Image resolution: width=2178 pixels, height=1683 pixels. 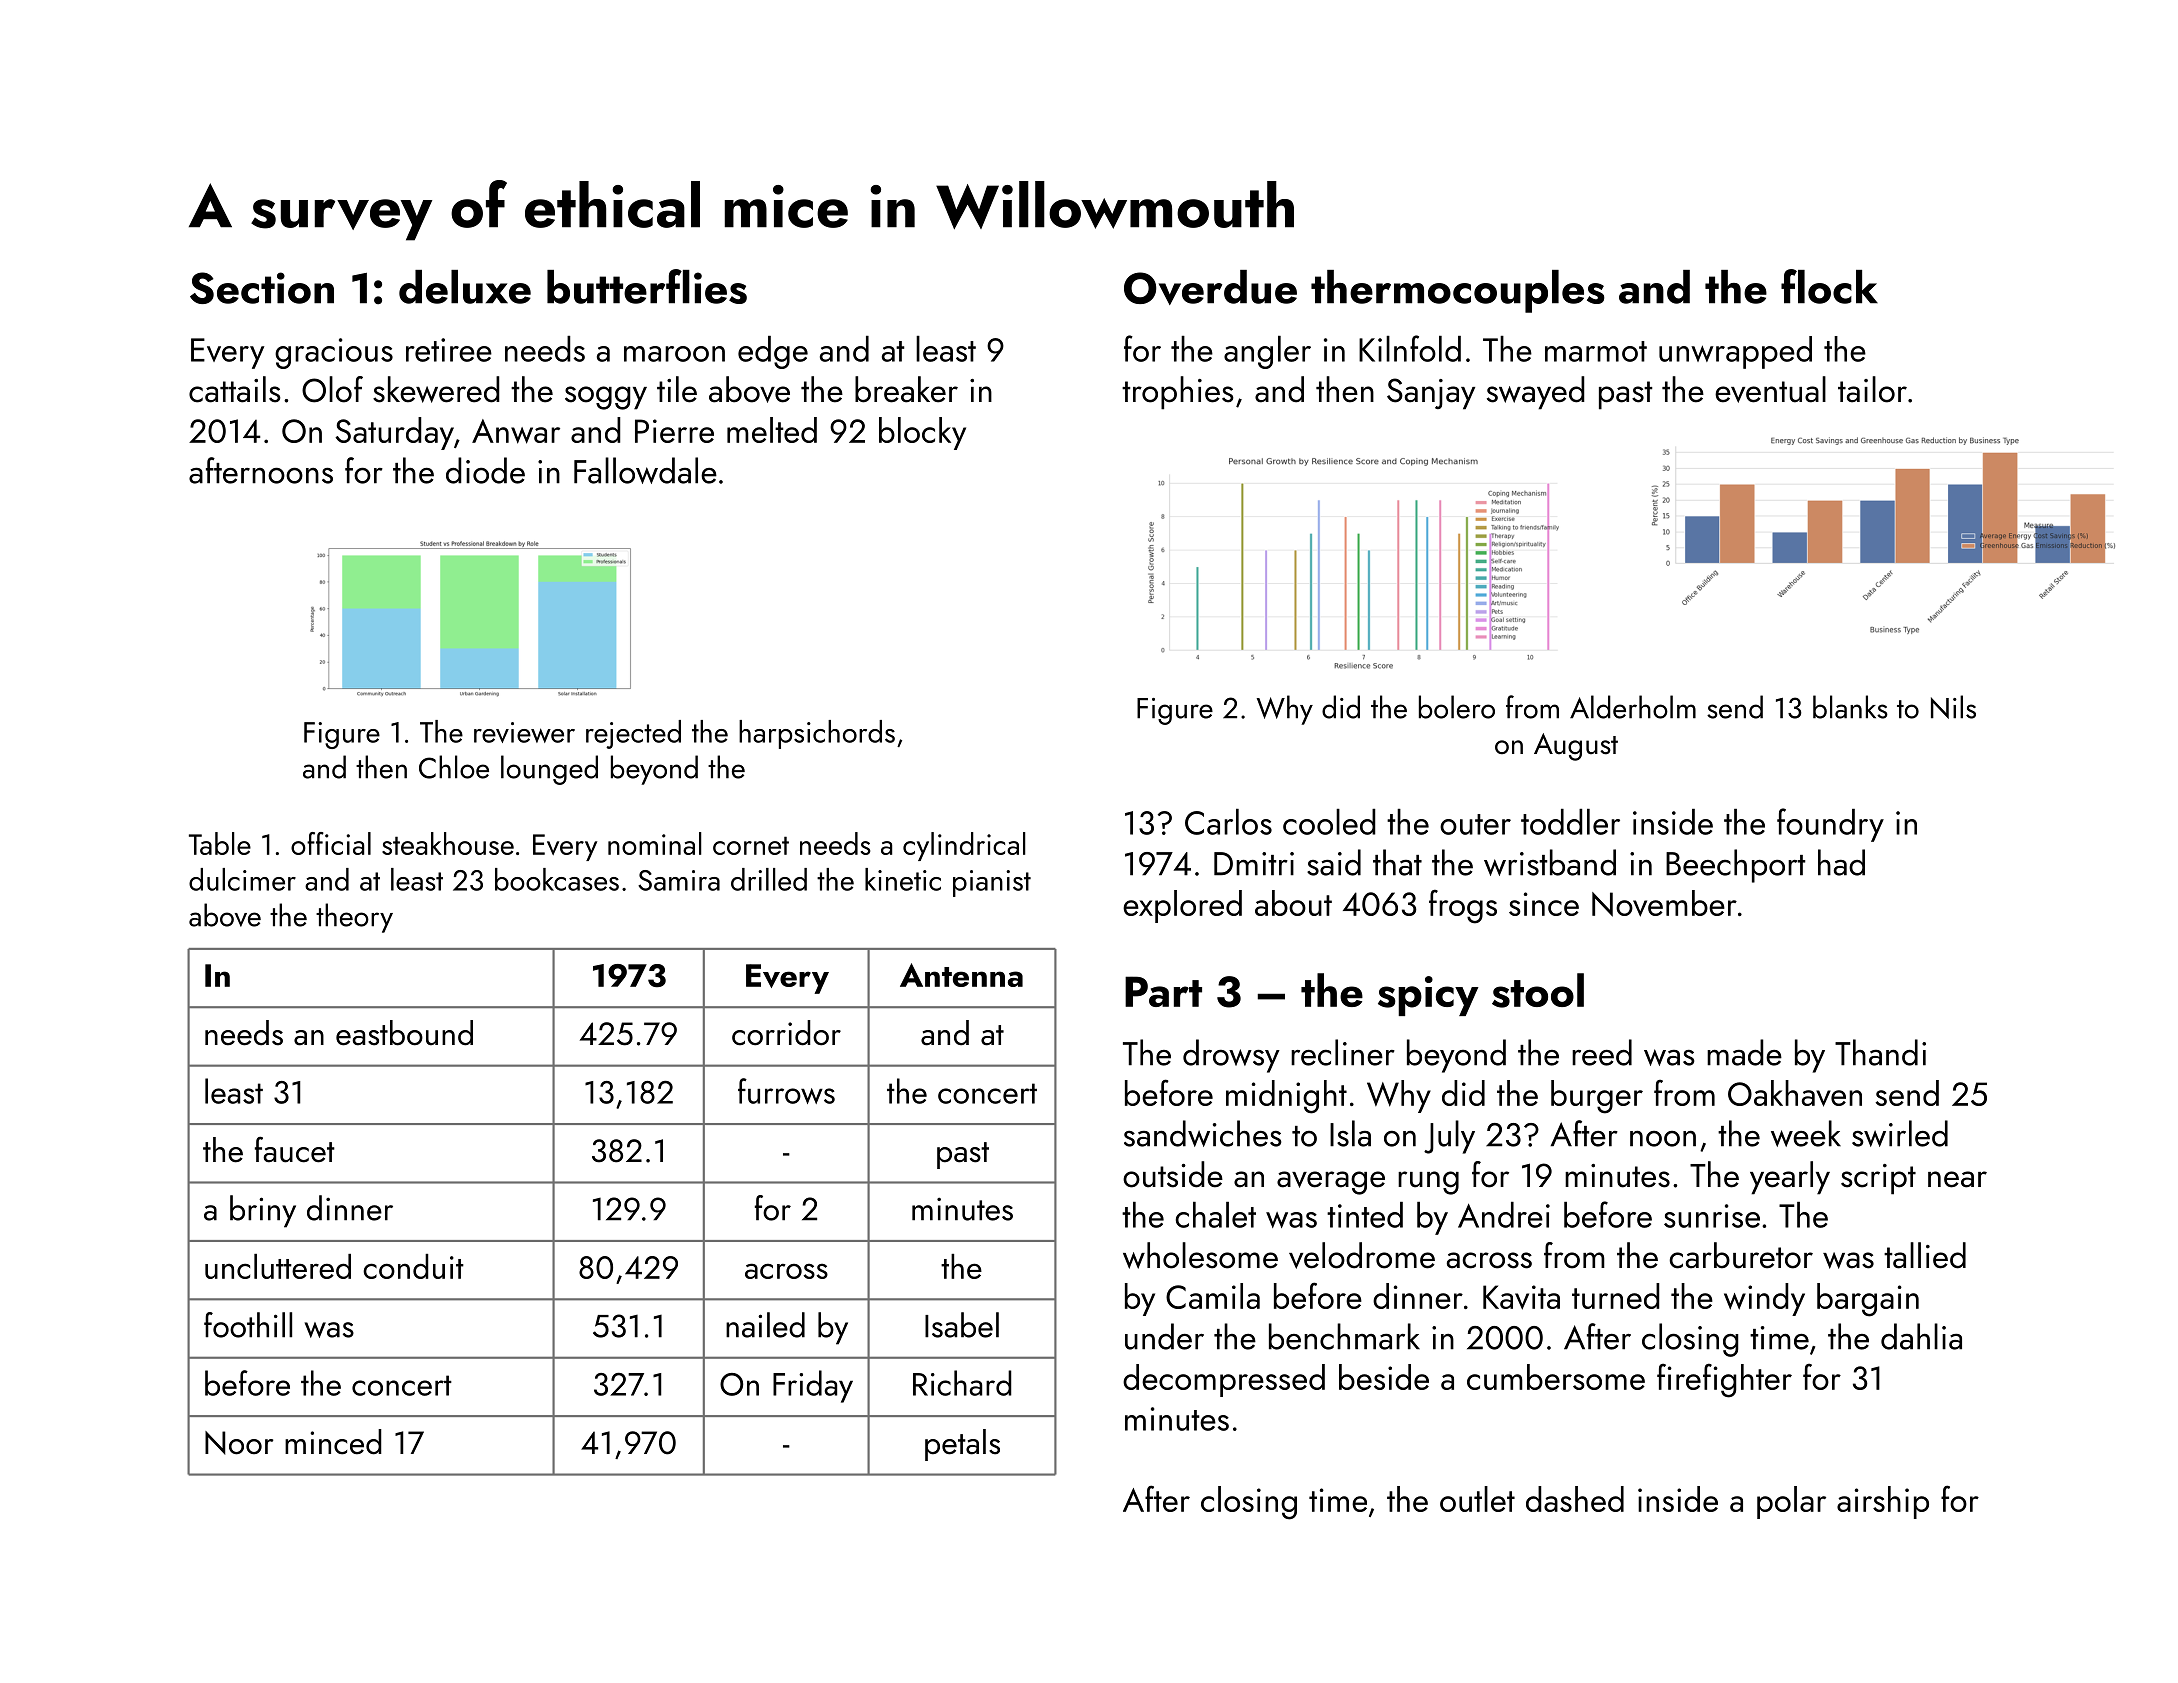 I want to click on dulcimer, so click(x=242, y=879).
